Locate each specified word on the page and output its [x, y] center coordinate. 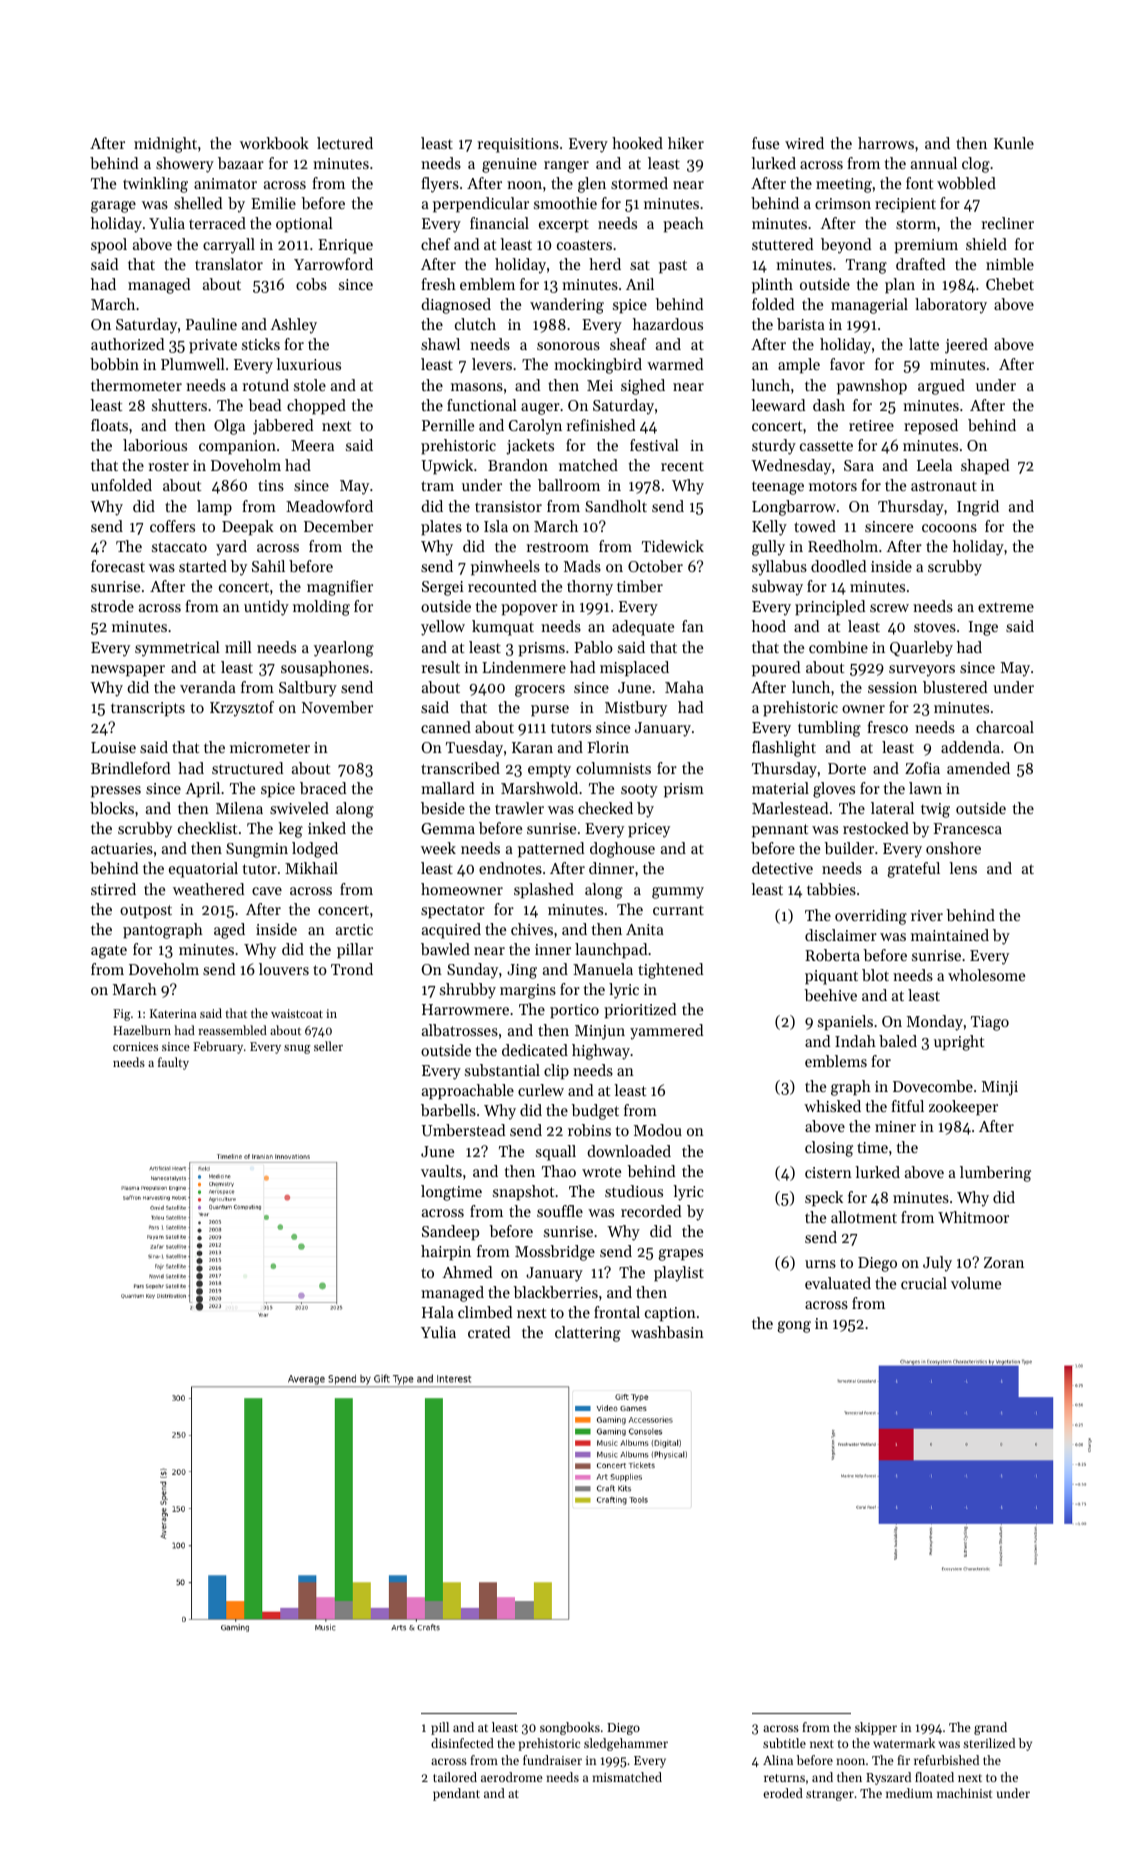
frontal [617, 1312]
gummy [678, 893]
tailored [455, 1777]
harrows [886, 143]
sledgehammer [626, 1744]
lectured [345, 143]
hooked [637, 143]
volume [976, 1283]
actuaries [122, 848]
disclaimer [841, 935]
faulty [173, 1063]
